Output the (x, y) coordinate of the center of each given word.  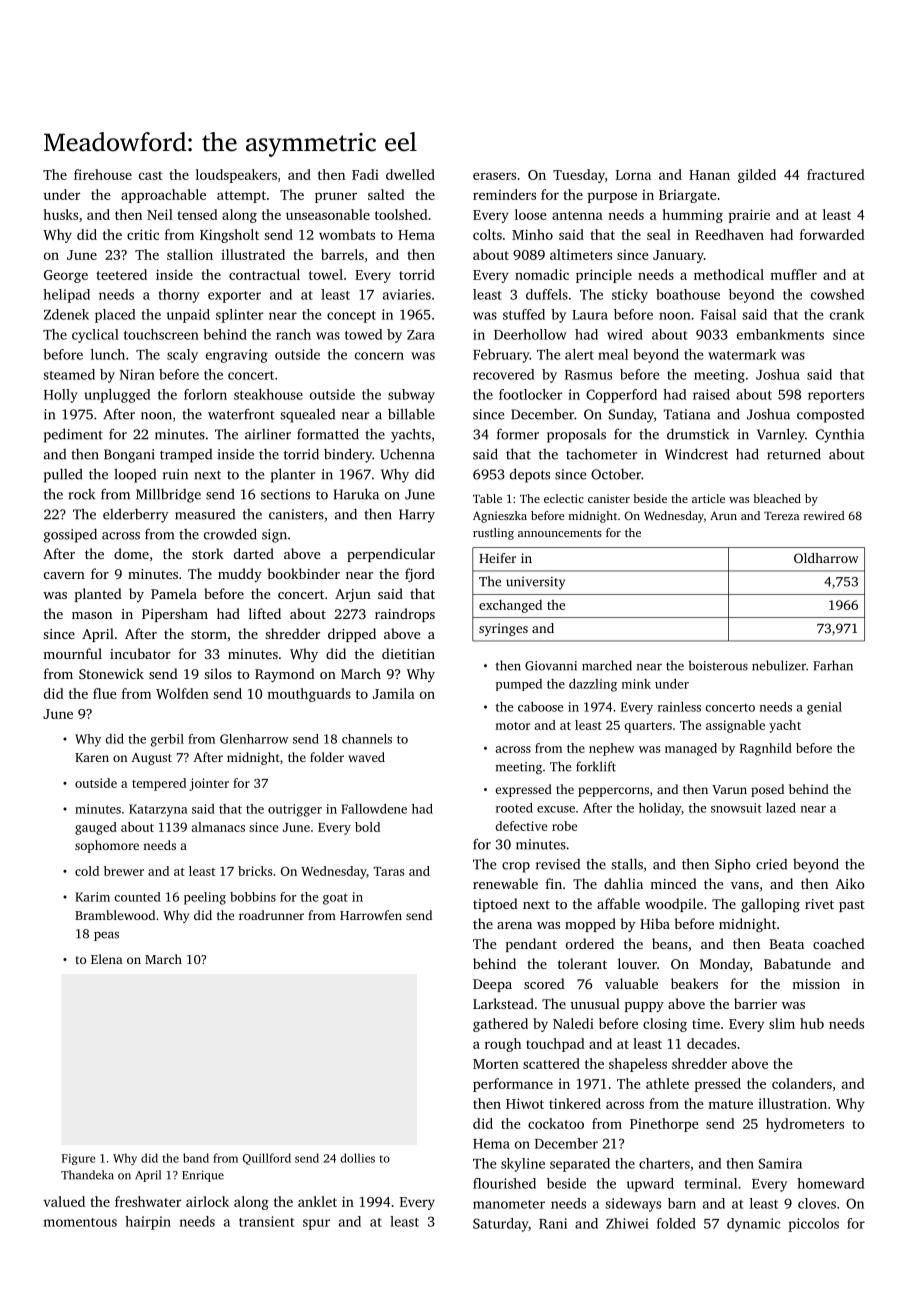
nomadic (542, 274)
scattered (551, 1063)
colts (487, 234)
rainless (679, 707)
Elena (107, 959)
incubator (140, 653)
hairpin (148, 1223)
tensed (197, 214)
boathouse (688, 294)
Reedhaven (729, 234)
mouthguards (309, 695)
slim (782, 1023)
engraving (237, 356)
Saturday (500, 1225)
